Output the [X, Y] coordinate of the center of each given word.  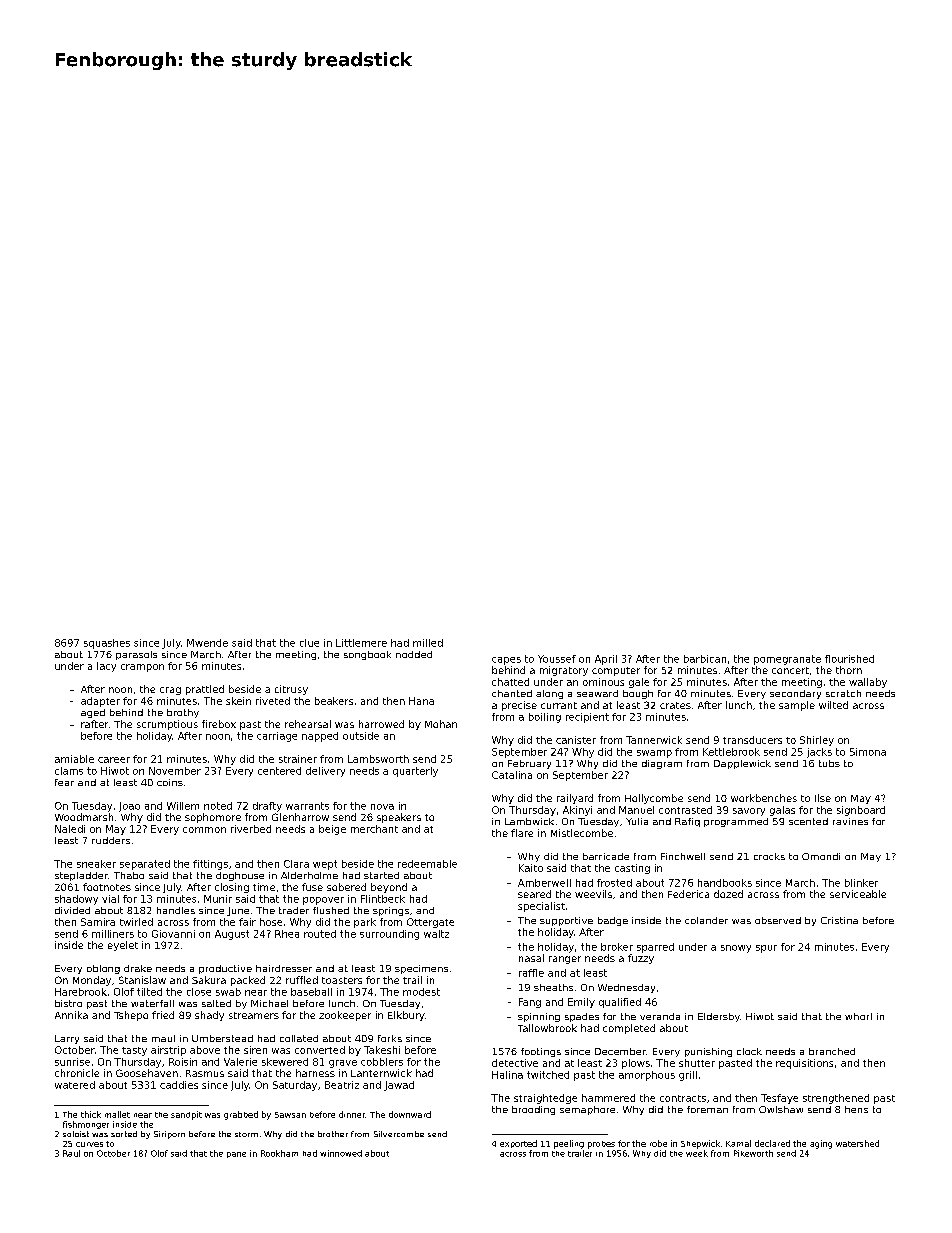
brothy [183, 713]
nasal [531, 958]
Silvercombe [399, 1134]
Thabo [129, 875]
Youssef [557, 659]
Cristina [839, 920]
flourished [849, 659]
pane [236, 1155]
